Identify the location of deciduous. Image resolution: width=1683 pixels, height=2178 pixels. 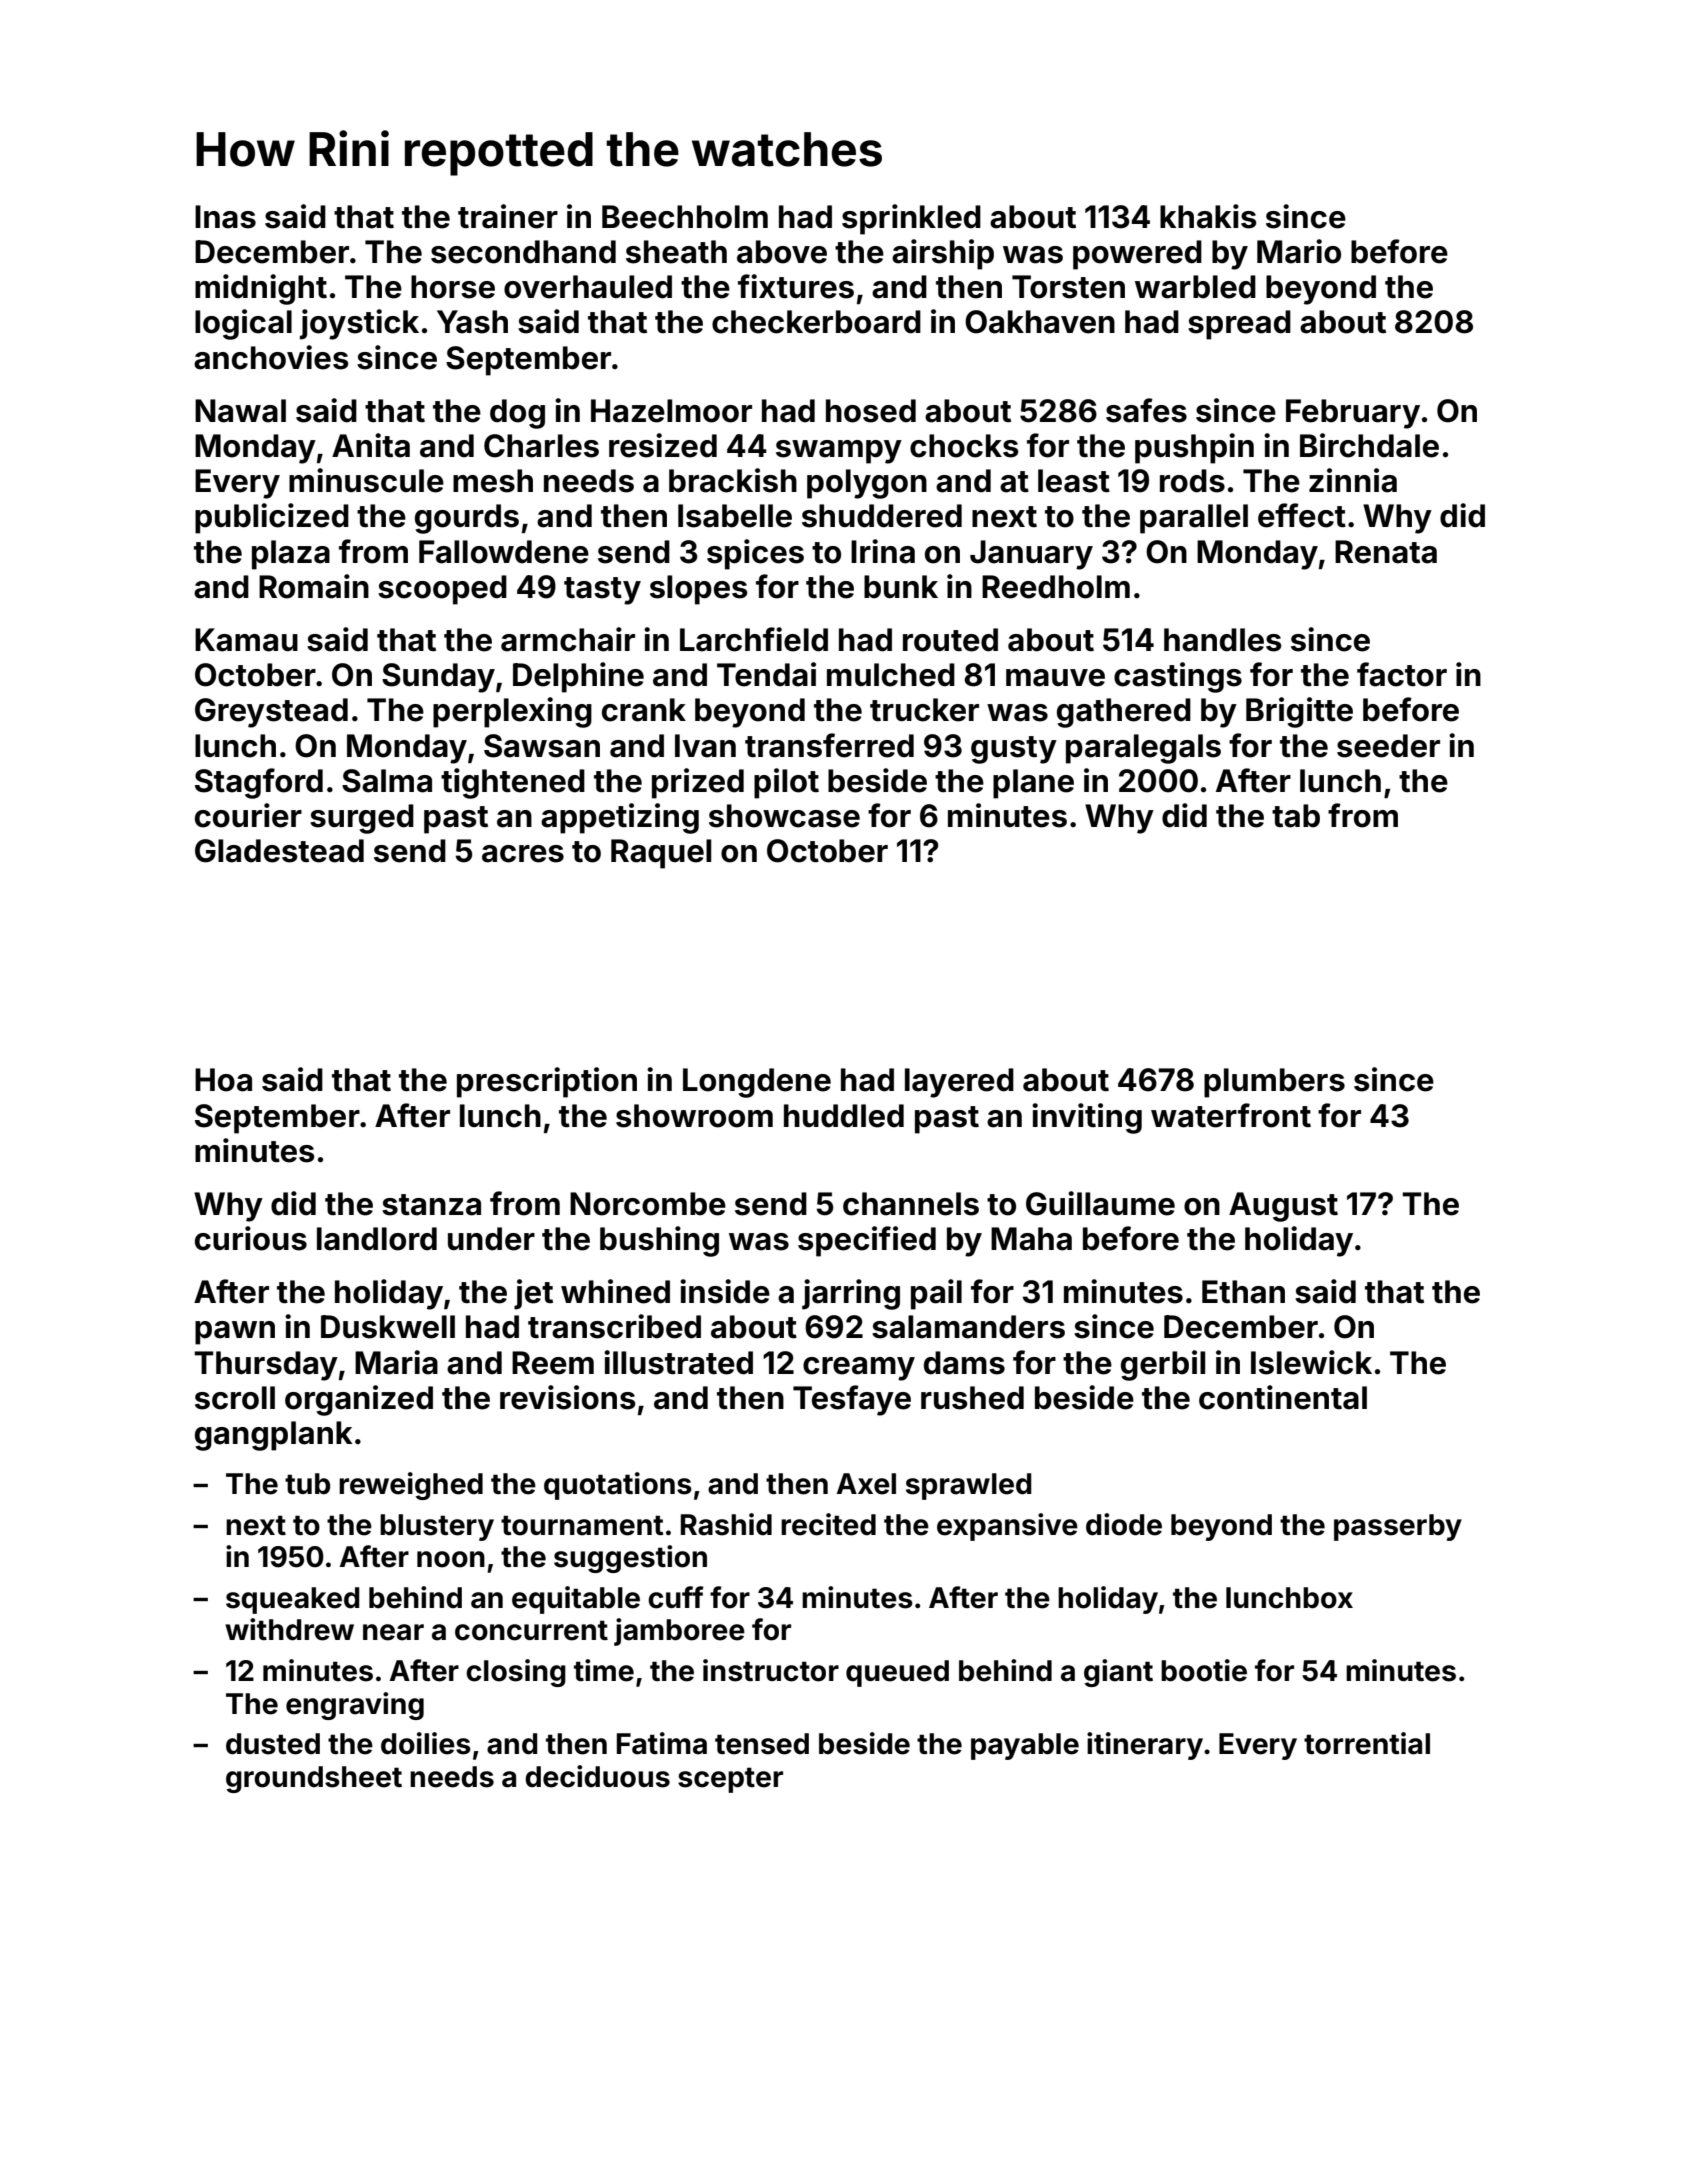
(597, 1776).
